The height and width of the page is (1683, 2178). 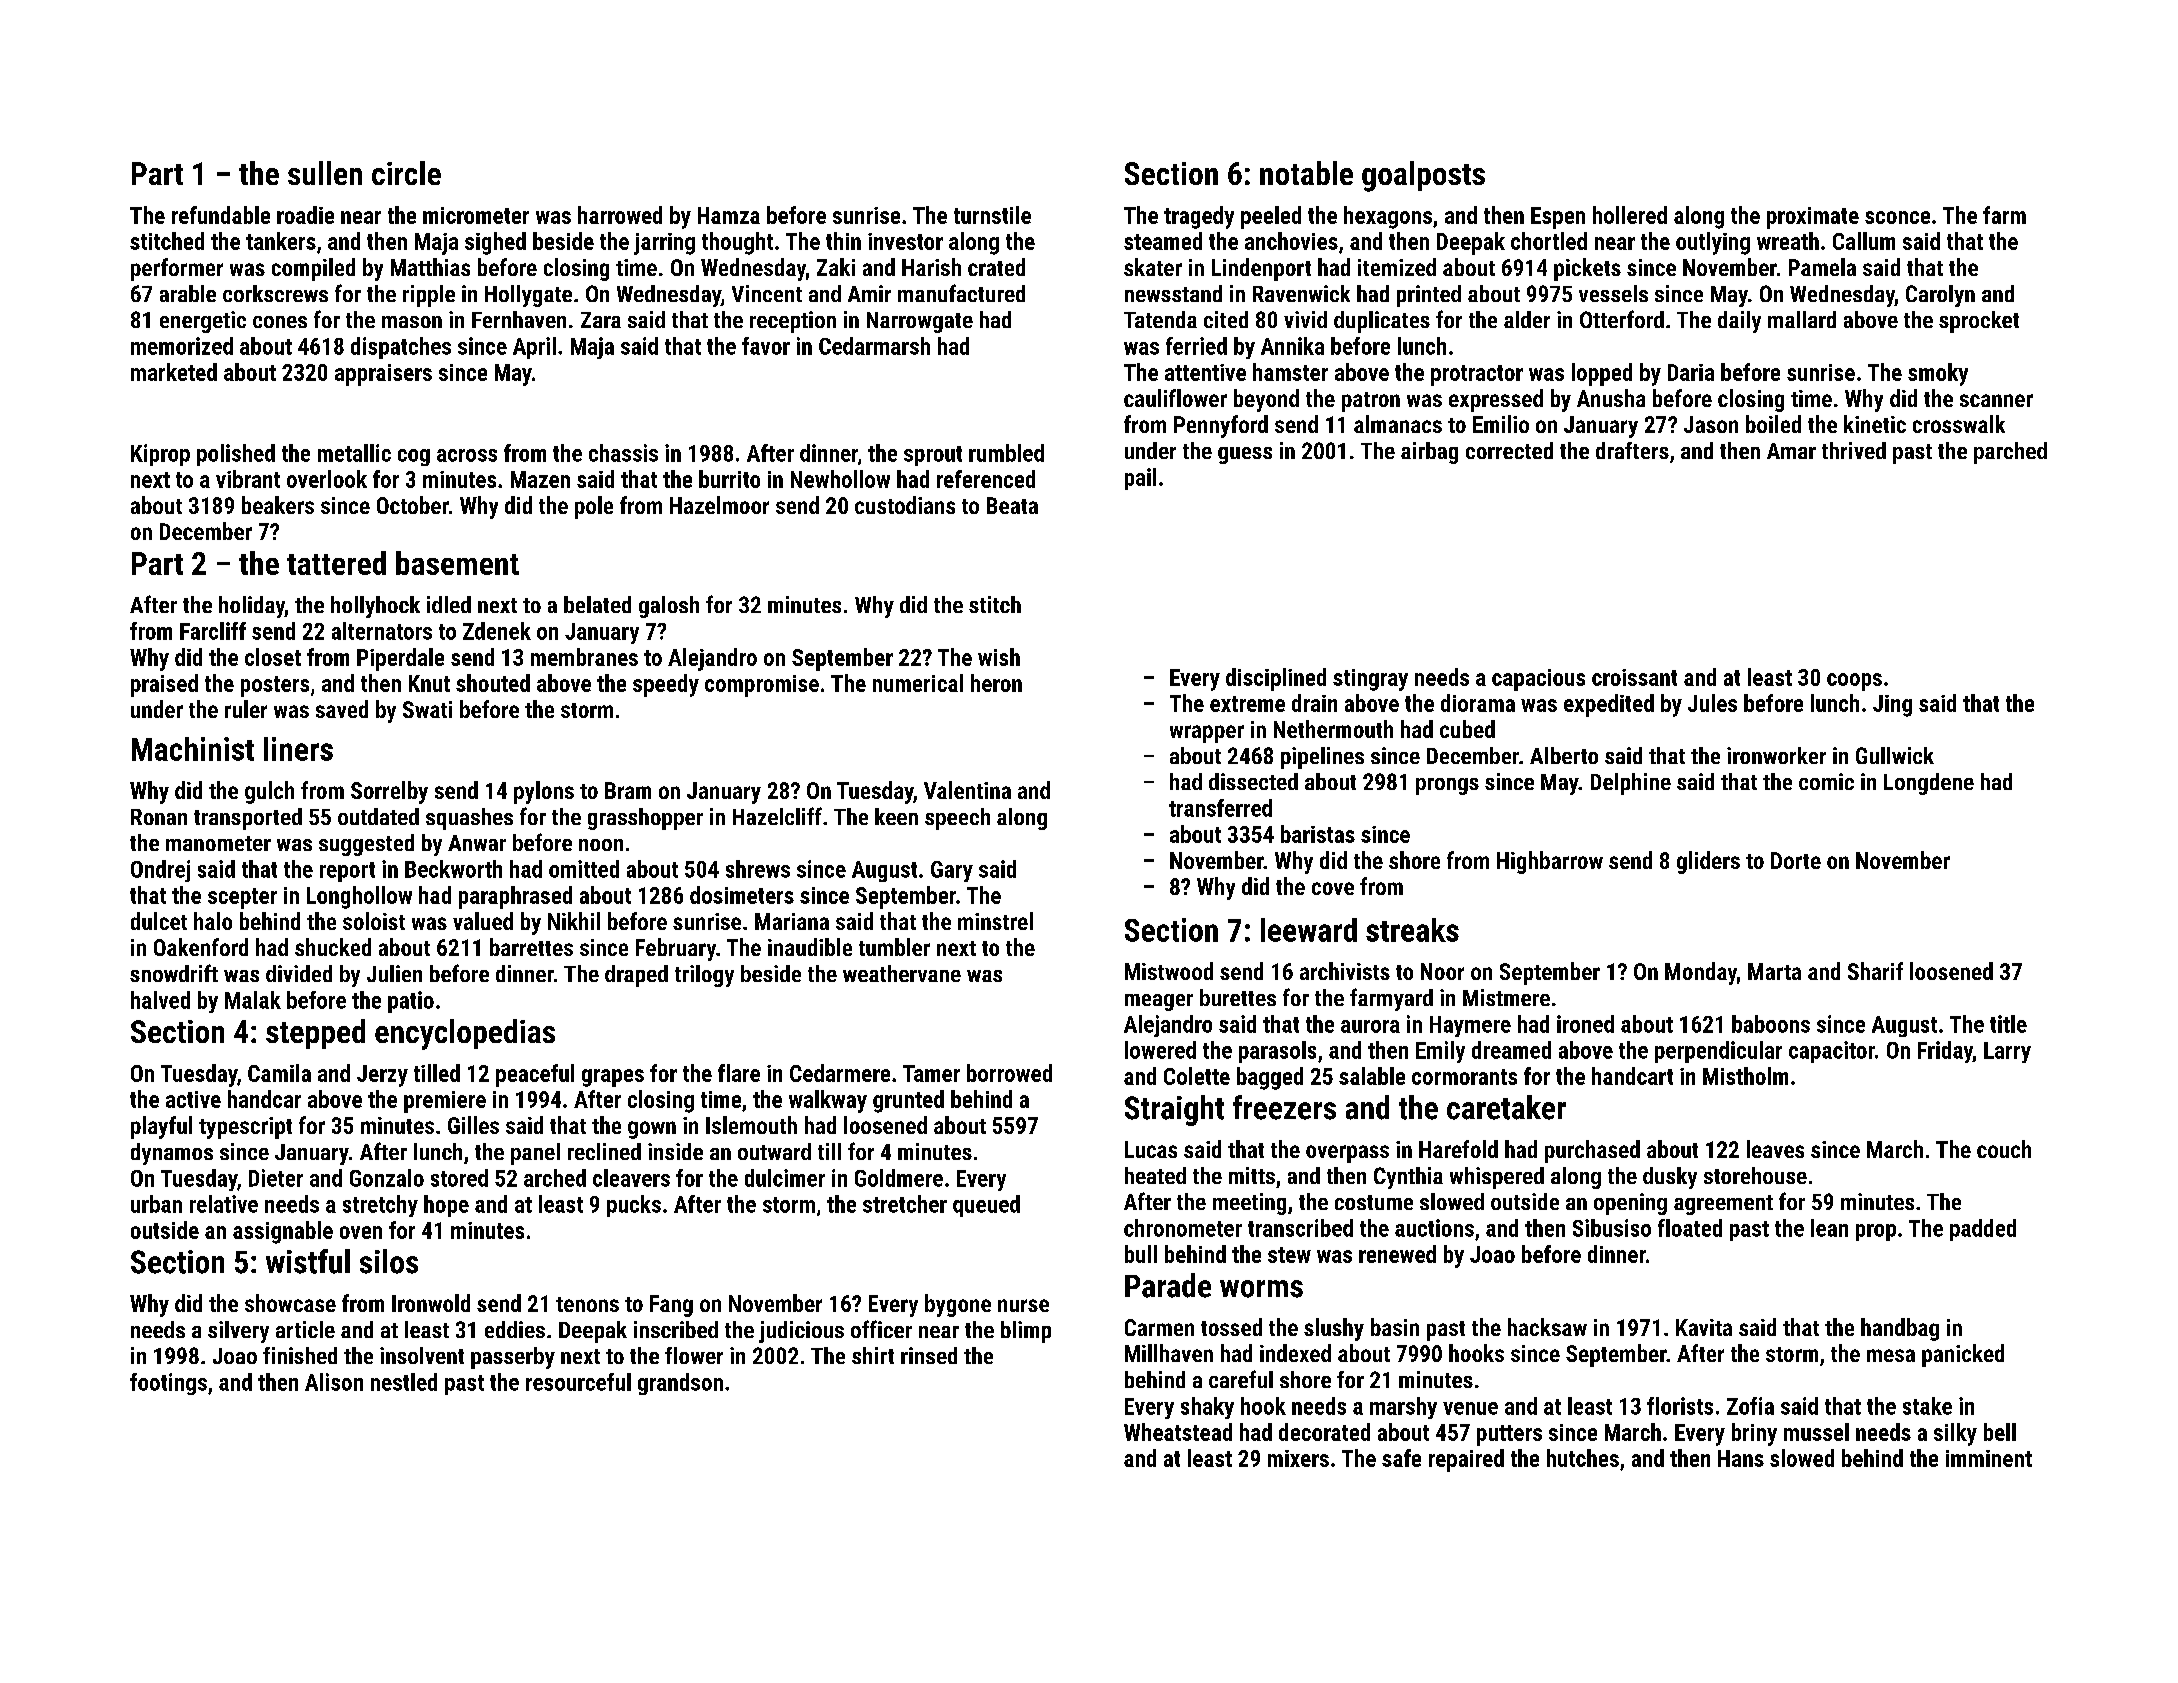 I want to click on Alison, so click(x=334, y=1382).
